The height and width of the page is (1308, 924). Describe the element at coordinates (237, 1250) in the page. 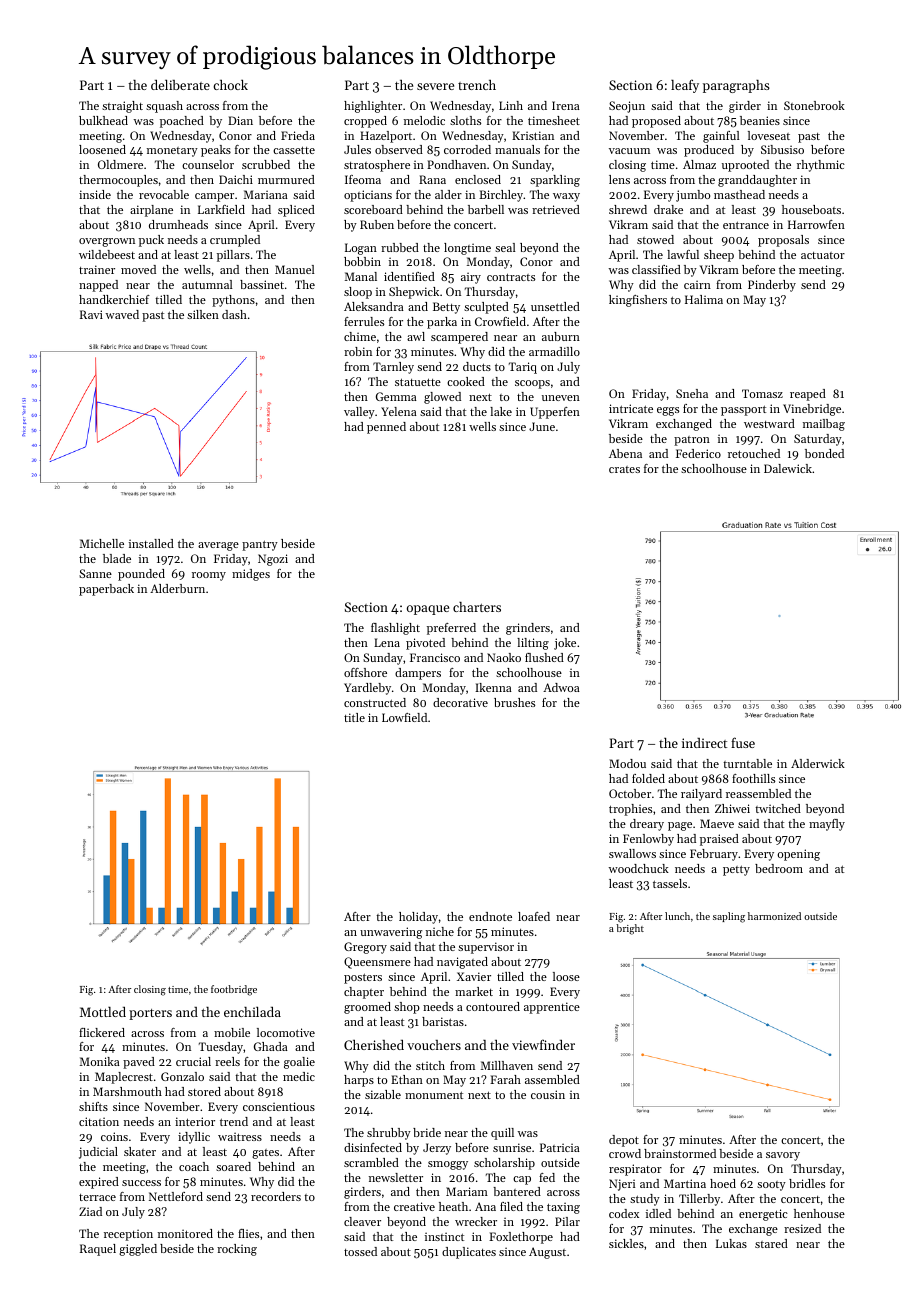

I see `rocking` at that location.
